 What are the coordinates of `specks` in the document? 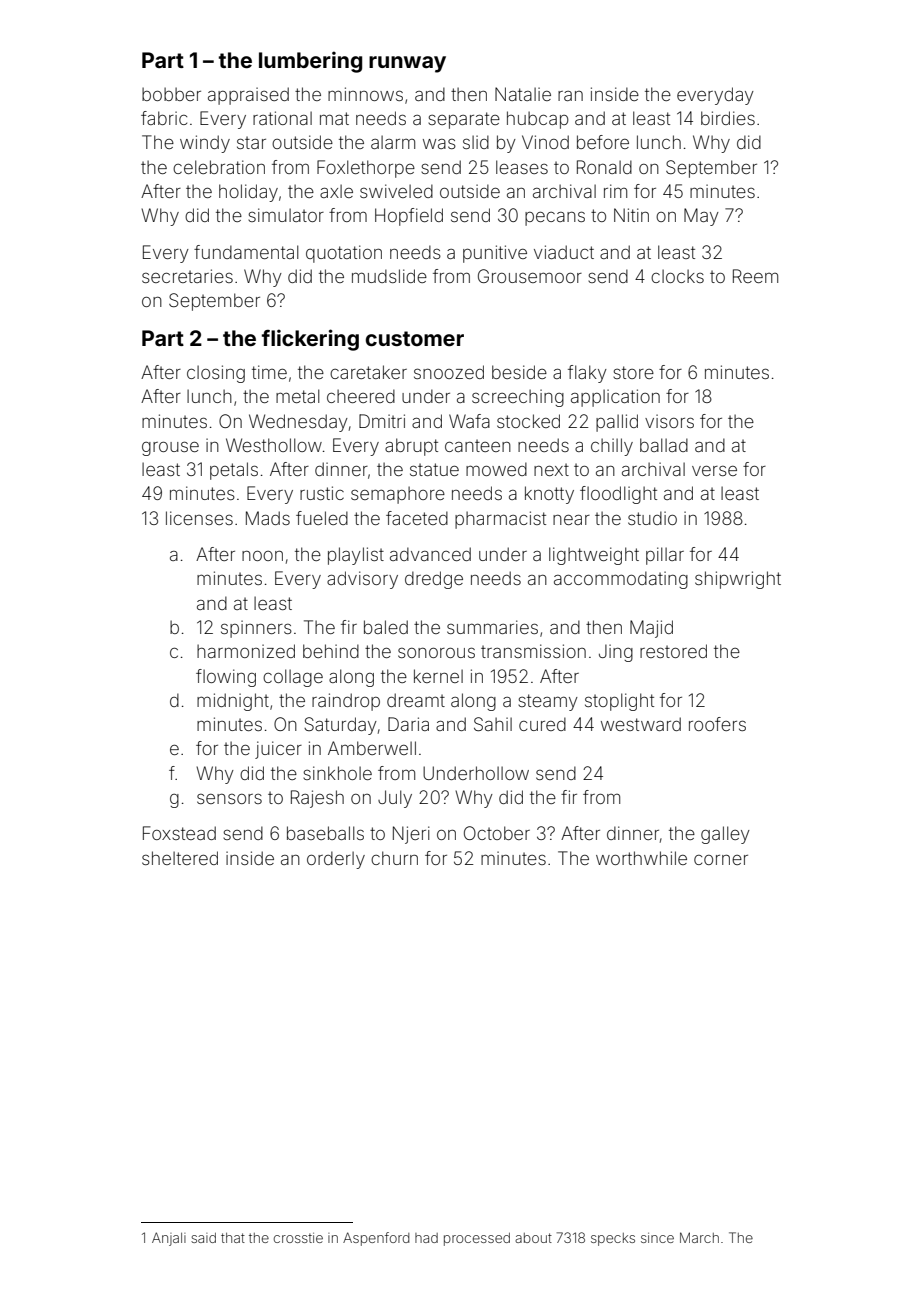 It's located at (613, 1239).
